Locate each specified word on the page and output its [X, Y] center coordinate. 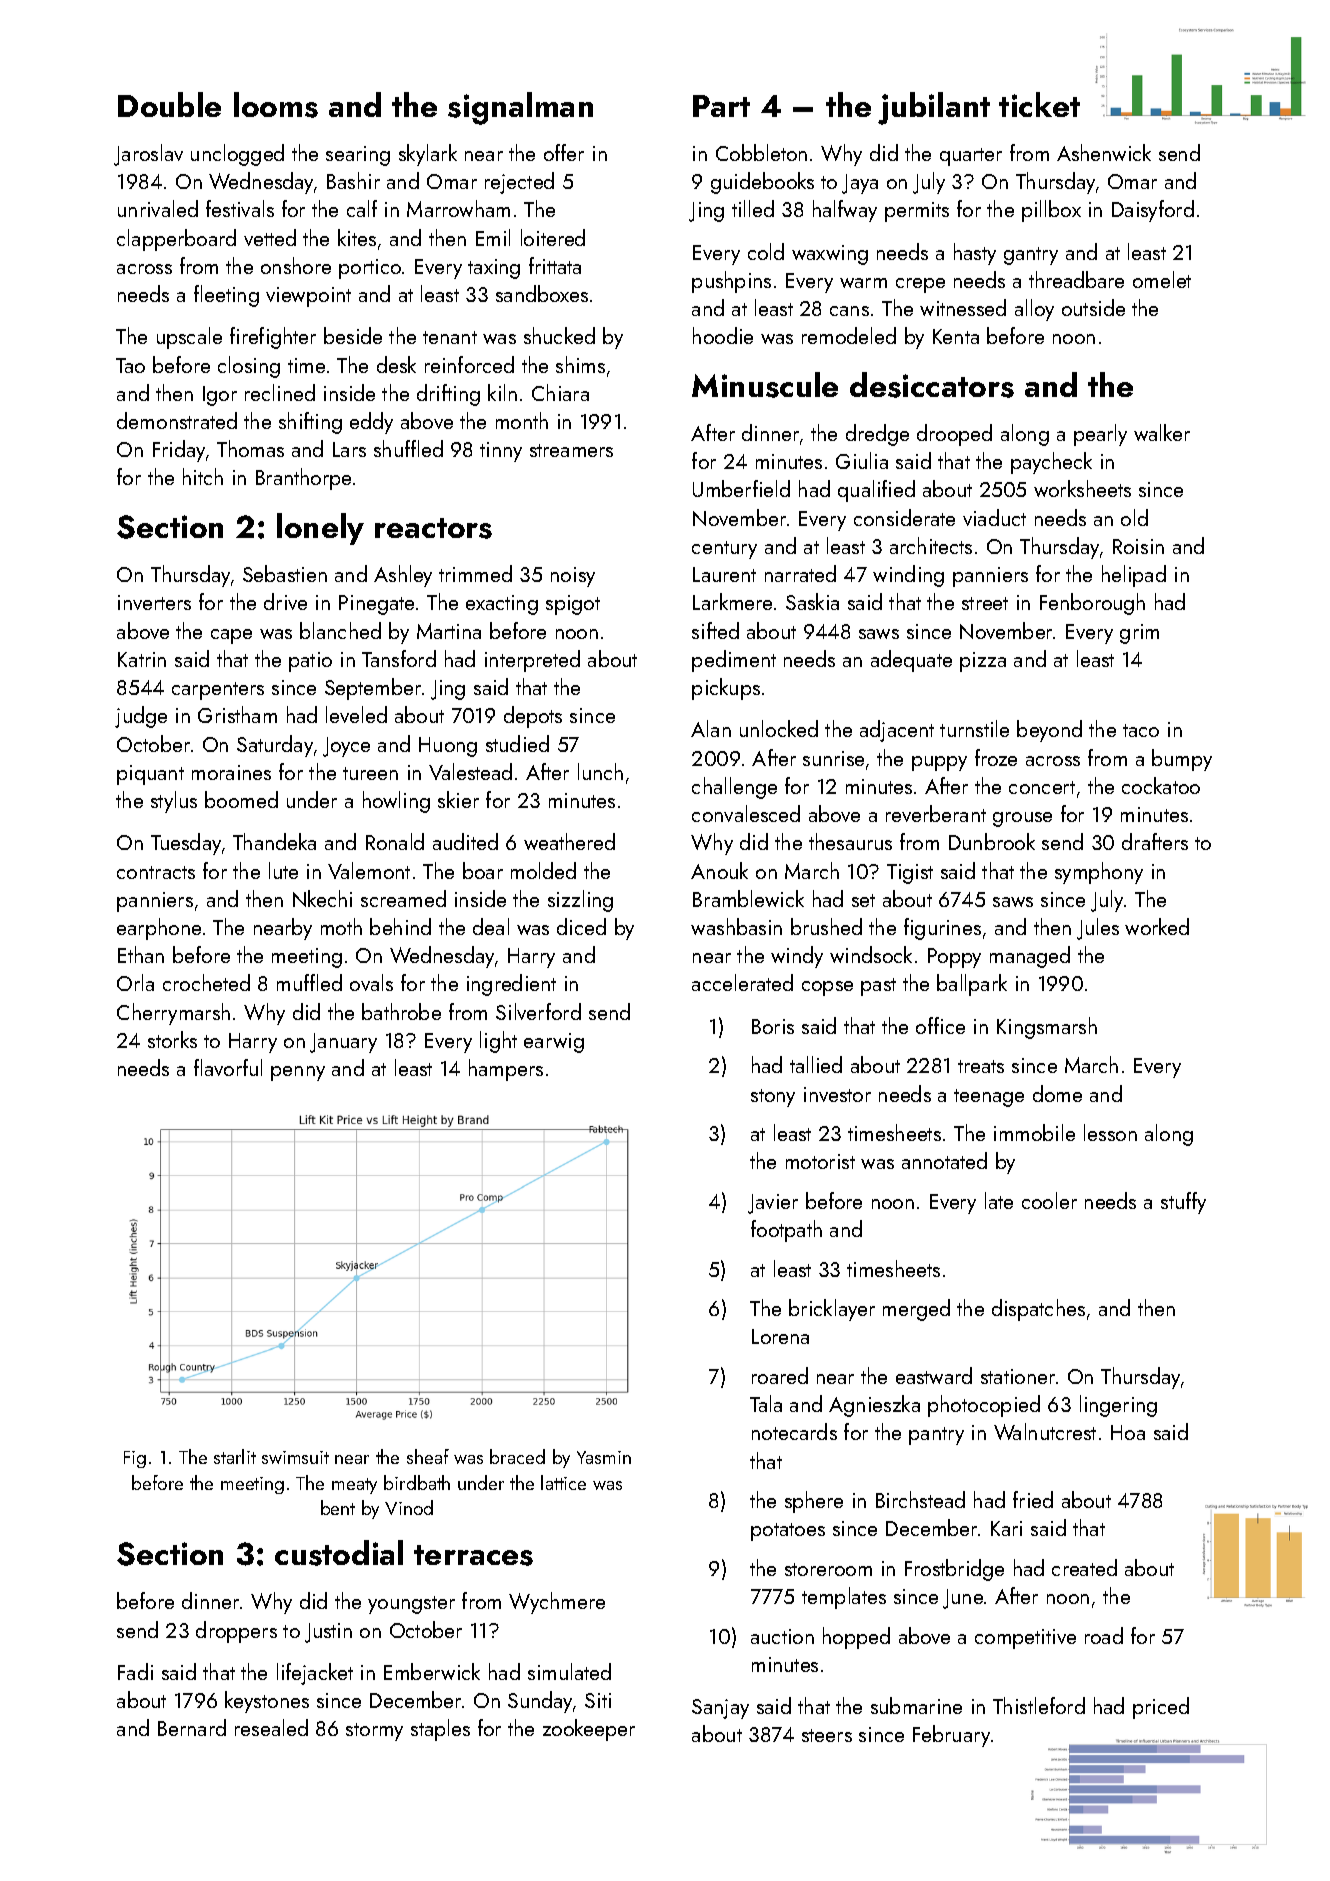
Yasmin [604, 1457]
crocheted [206, 982]
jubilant [934, 108]
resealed [271, 1727]
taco [1141, 730]
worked [1157, 926]
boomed [241, 799]
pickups [726, 689]
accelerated [742, 982]
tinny [501, 452]
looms [276, 105]
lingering [1118, 1406]
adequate [911, 661]
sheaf [428, 1456]
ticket [1039, 104]
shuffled [408, 448]
